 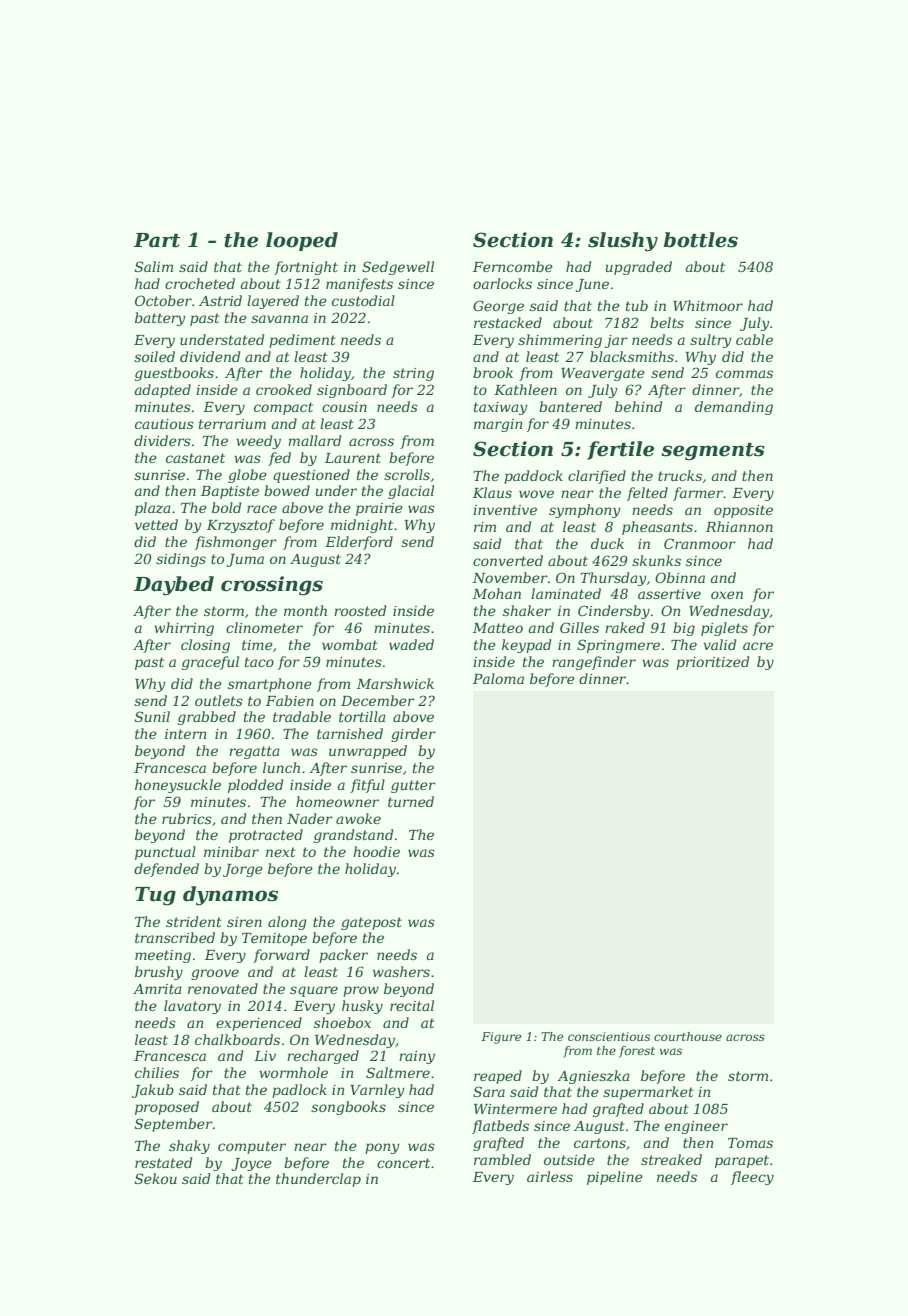 What do you see at coordinates (157, 240) in the screenshot?
I see `Part` at bounding box center [157, 240].
